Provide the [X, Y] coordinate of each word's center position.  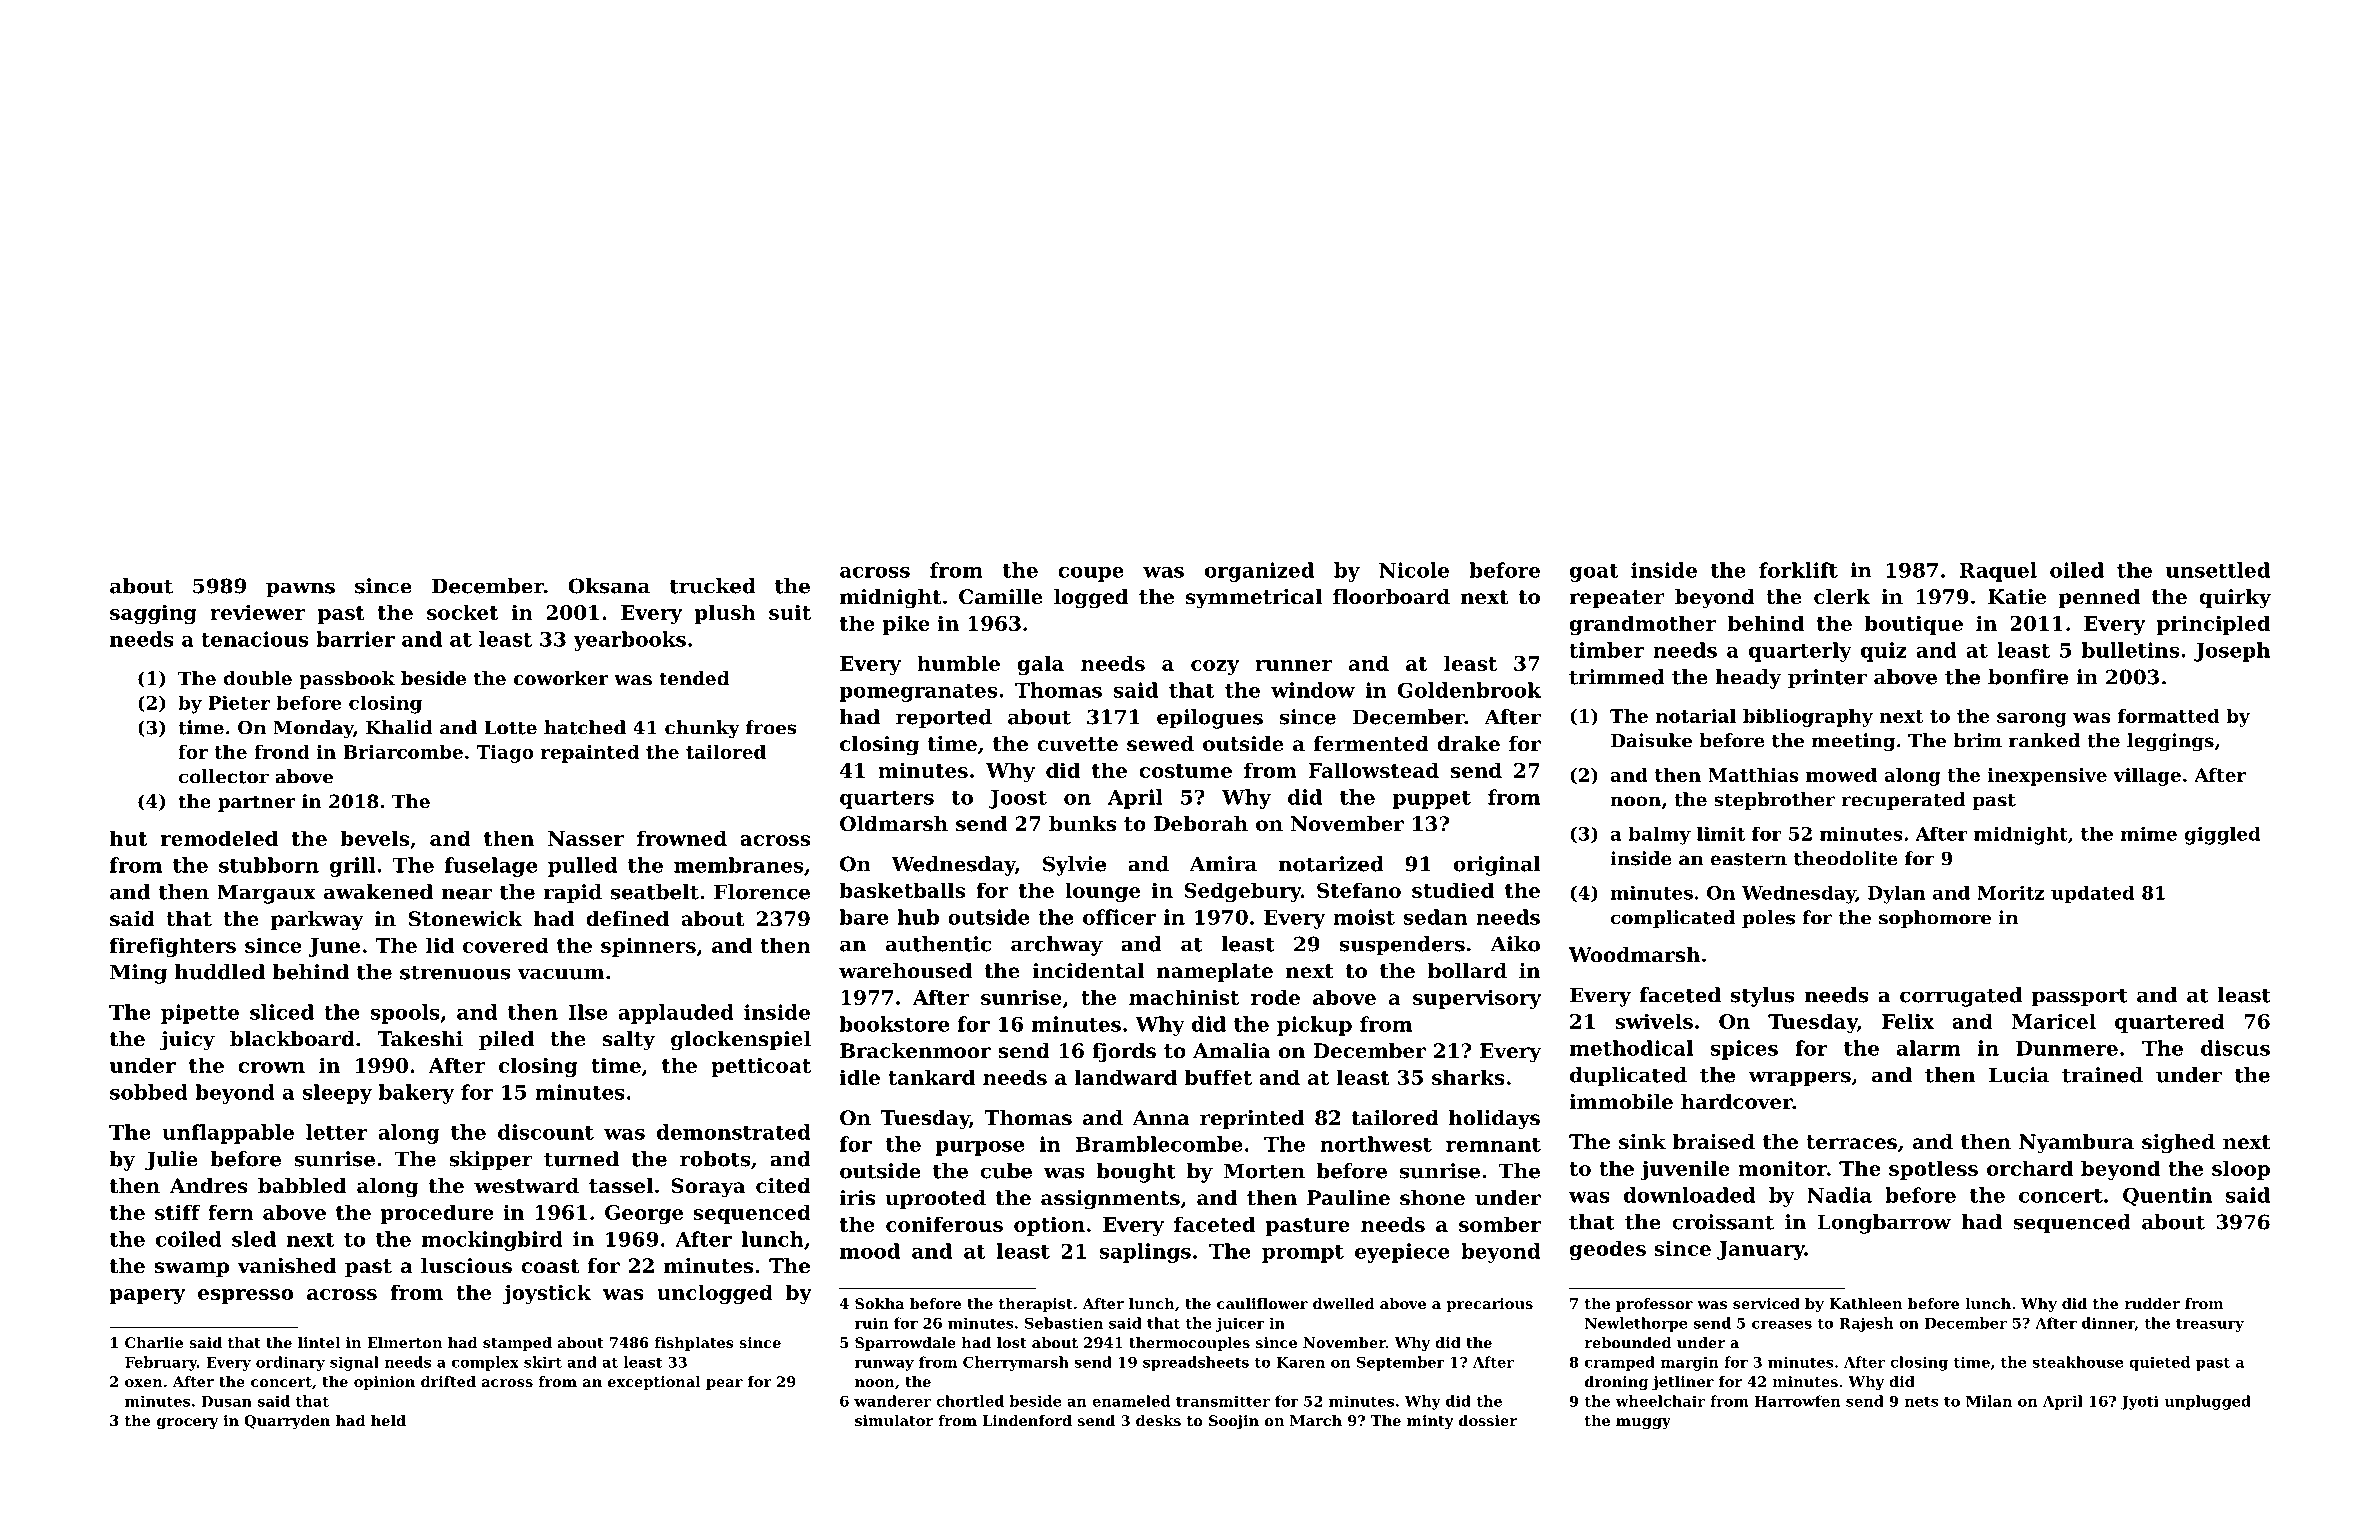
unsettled [2217, 570]
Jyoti [2139, 1402]
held [388, 1420]
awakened [378, 892]
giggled [2222, 836]
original [1497, 866]
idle [860, 1077]
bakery [417, 1094]
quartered [2170, 1023]
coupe [1091, 574]
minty [1430, 1422]
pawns [300, 590]
